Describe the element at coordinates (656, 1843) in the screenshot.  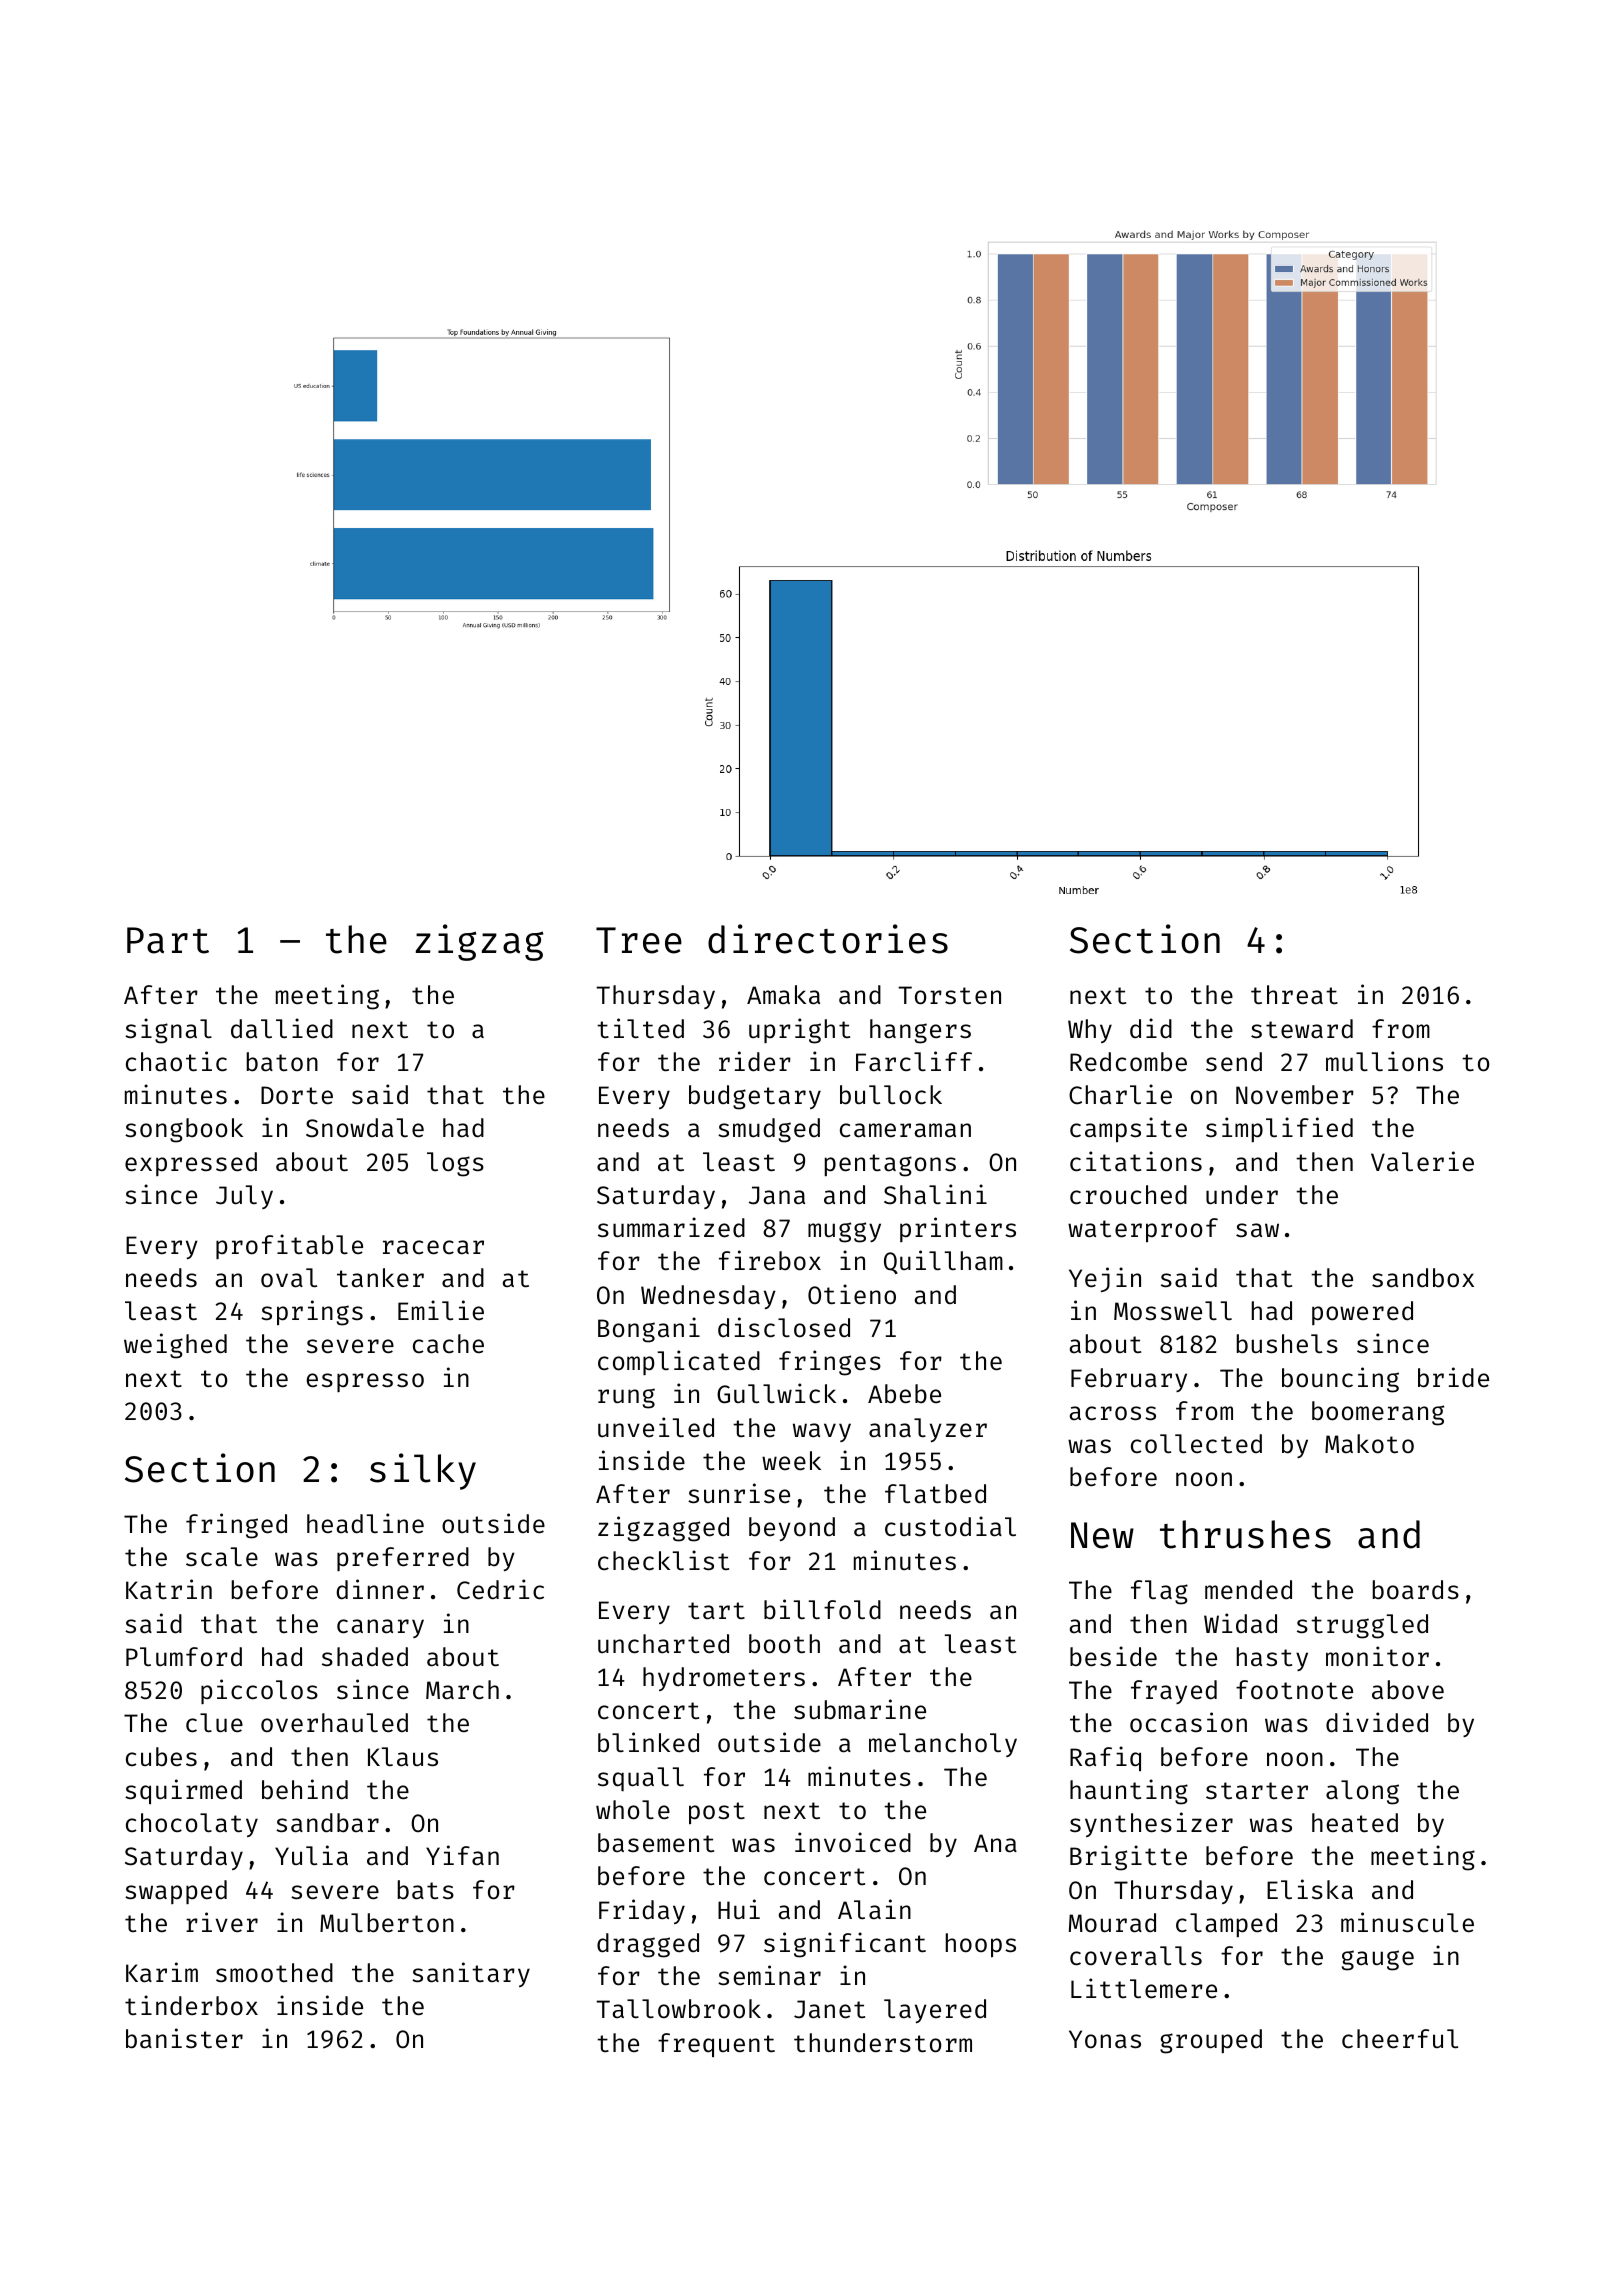
I see `basement` at that location.
